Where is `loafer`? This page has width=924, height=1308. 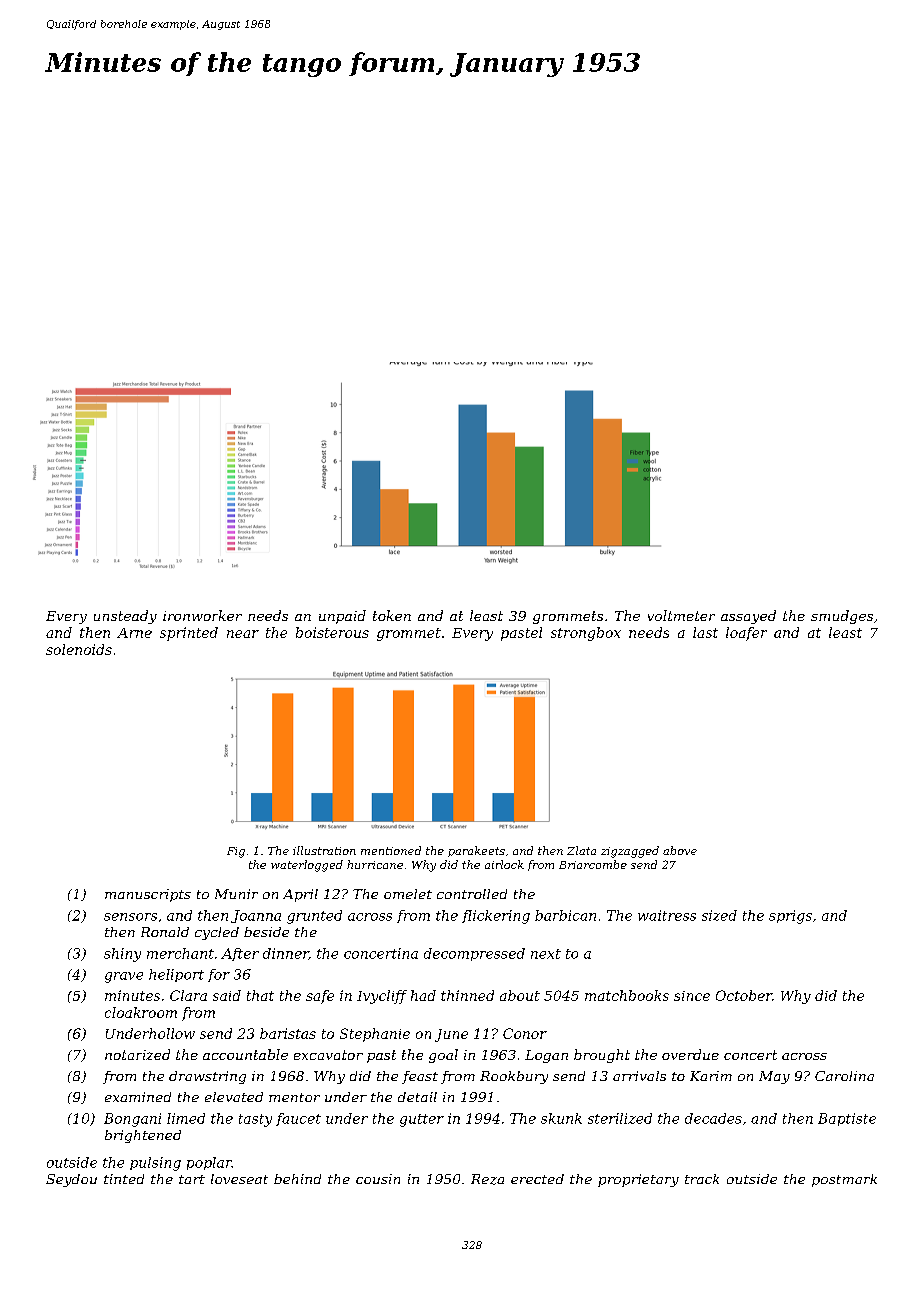 loafer is located at coordinates (746, 634).
